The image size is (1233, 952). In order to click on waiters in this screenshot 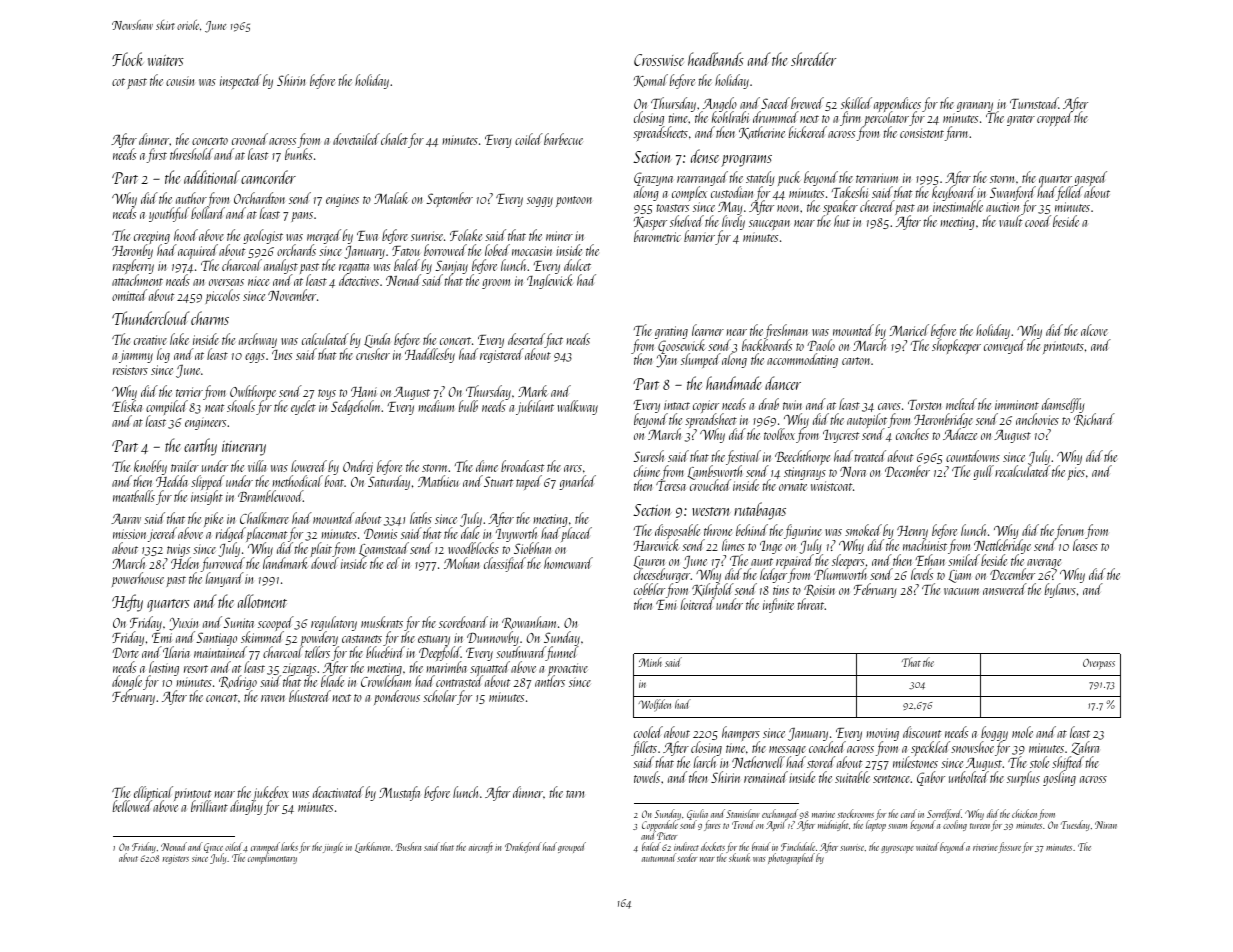, I will do `click(166, 60)`.
